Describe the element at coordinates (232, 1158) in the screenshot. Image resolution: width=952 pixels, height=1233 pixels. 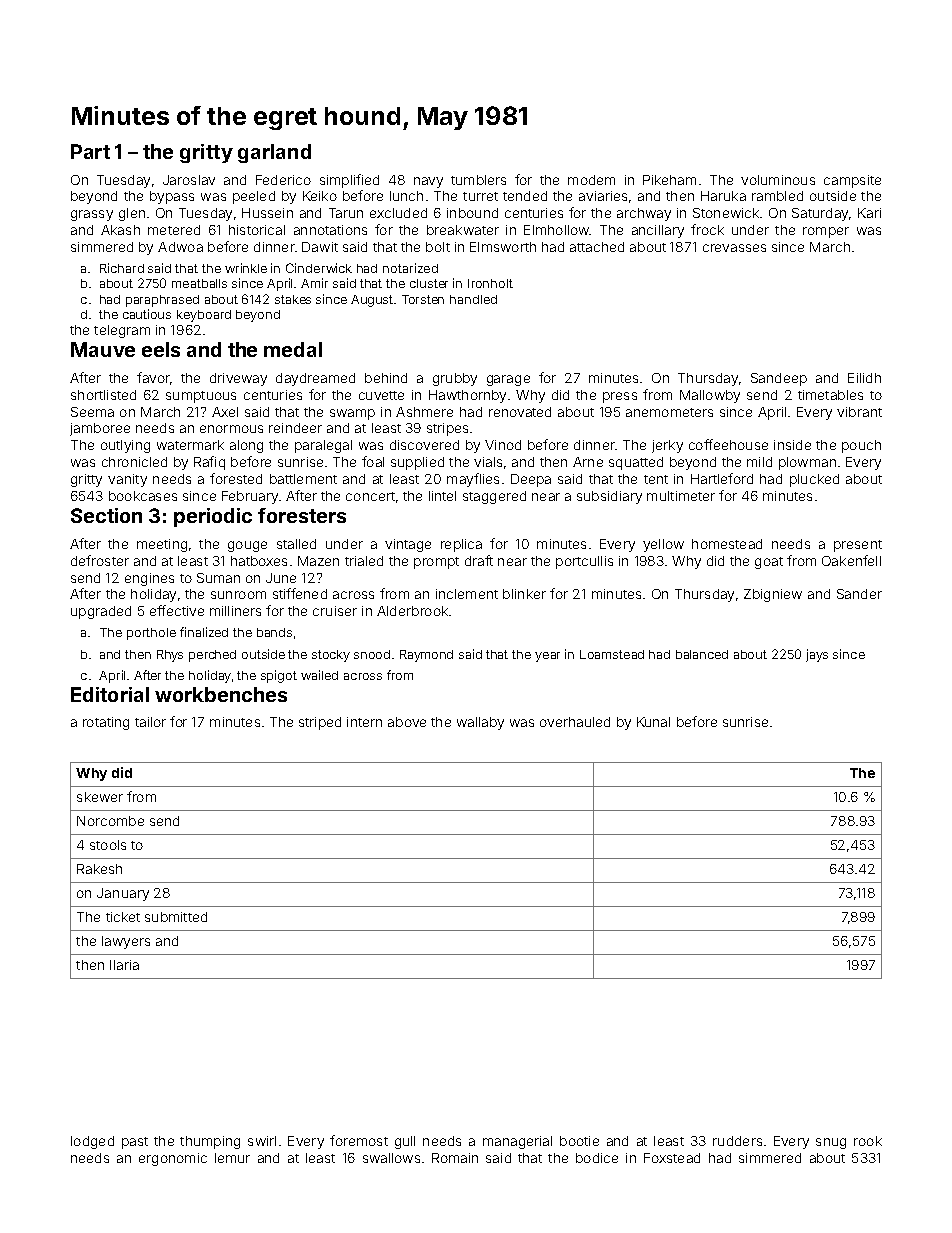
I see `lemur` at that location.
